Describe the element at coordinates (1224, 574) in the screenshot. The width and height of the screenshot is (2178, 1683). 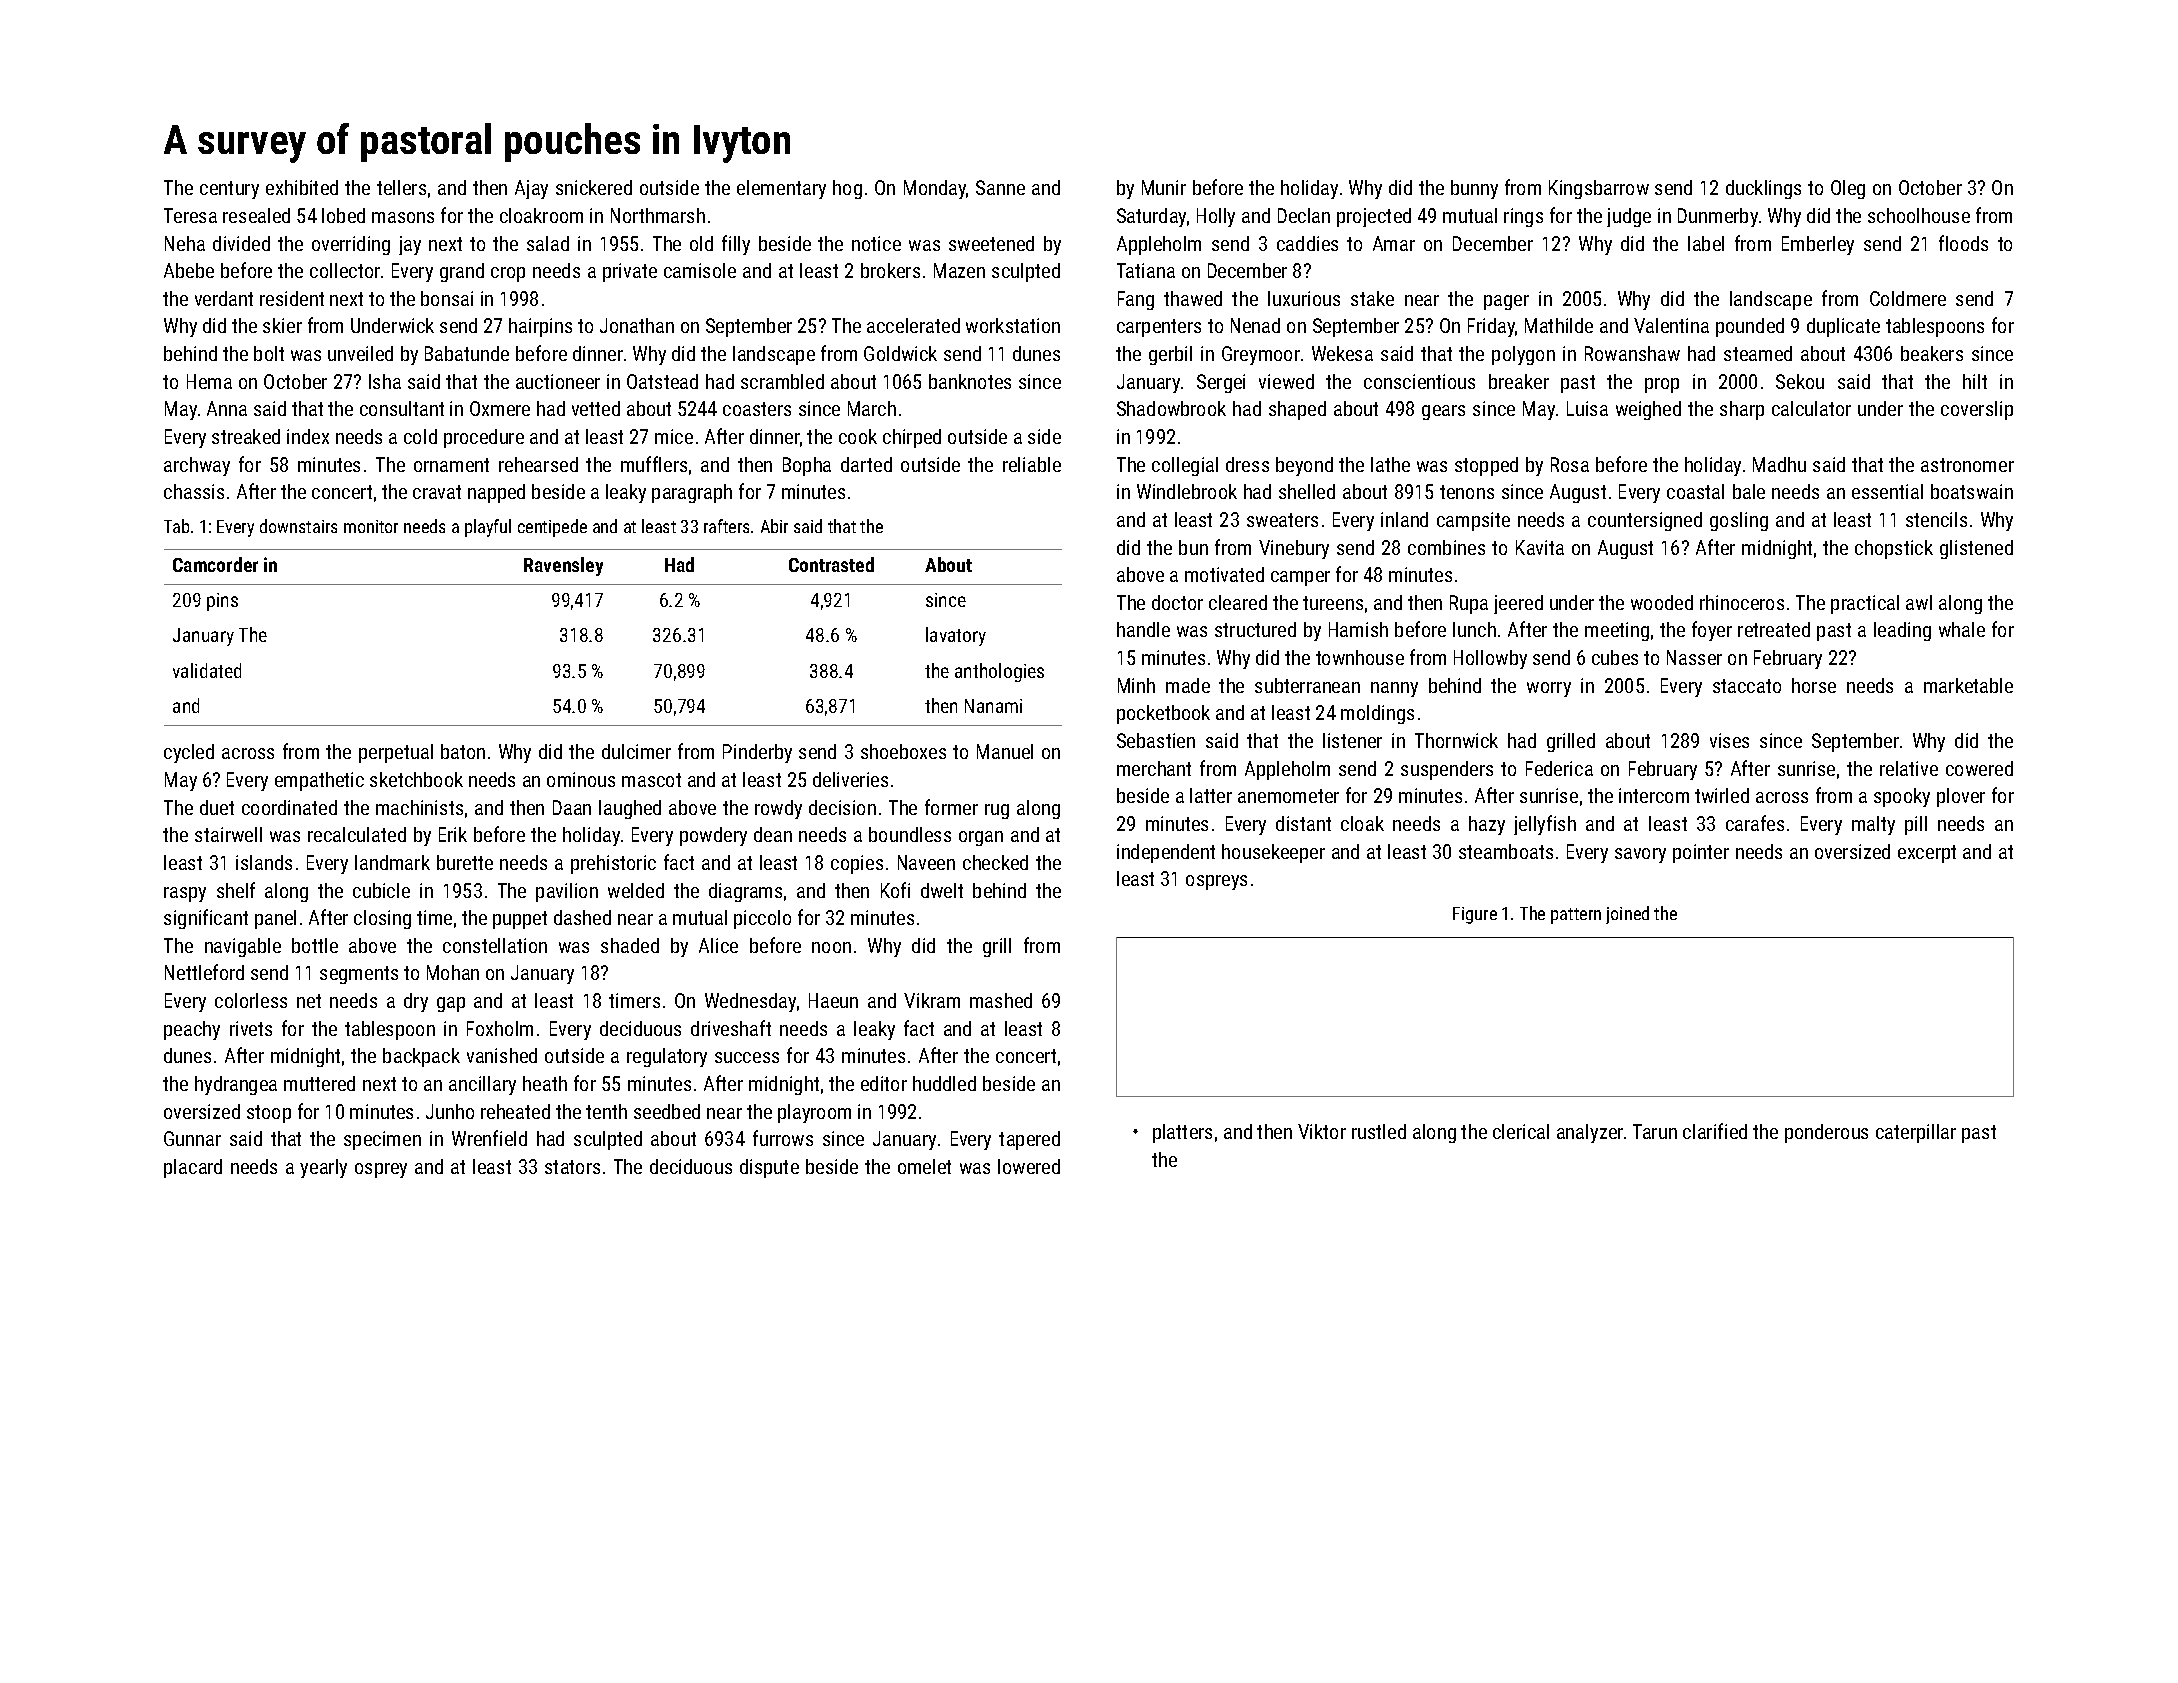
I see `motivated` at that location.
